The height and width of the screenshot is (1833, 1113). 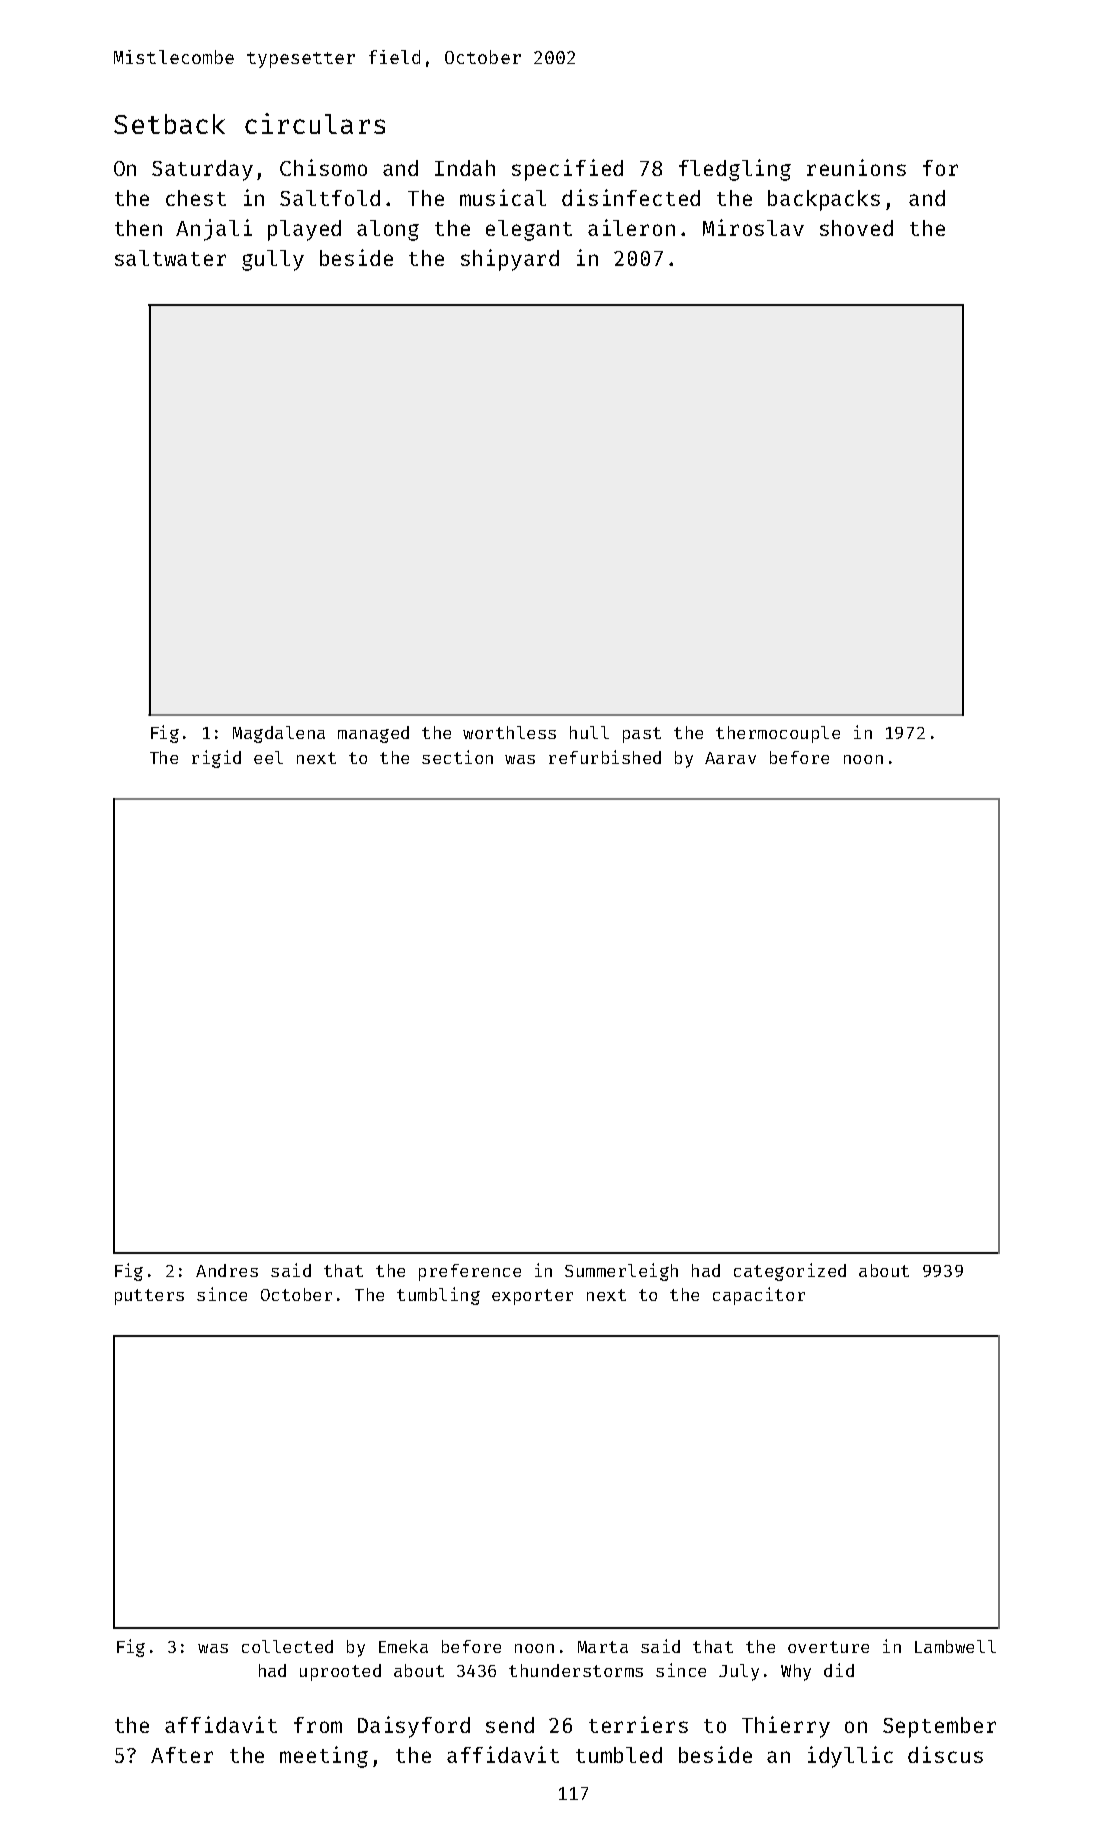 I want to click on idyllic, so click(x=850, y=1757).
